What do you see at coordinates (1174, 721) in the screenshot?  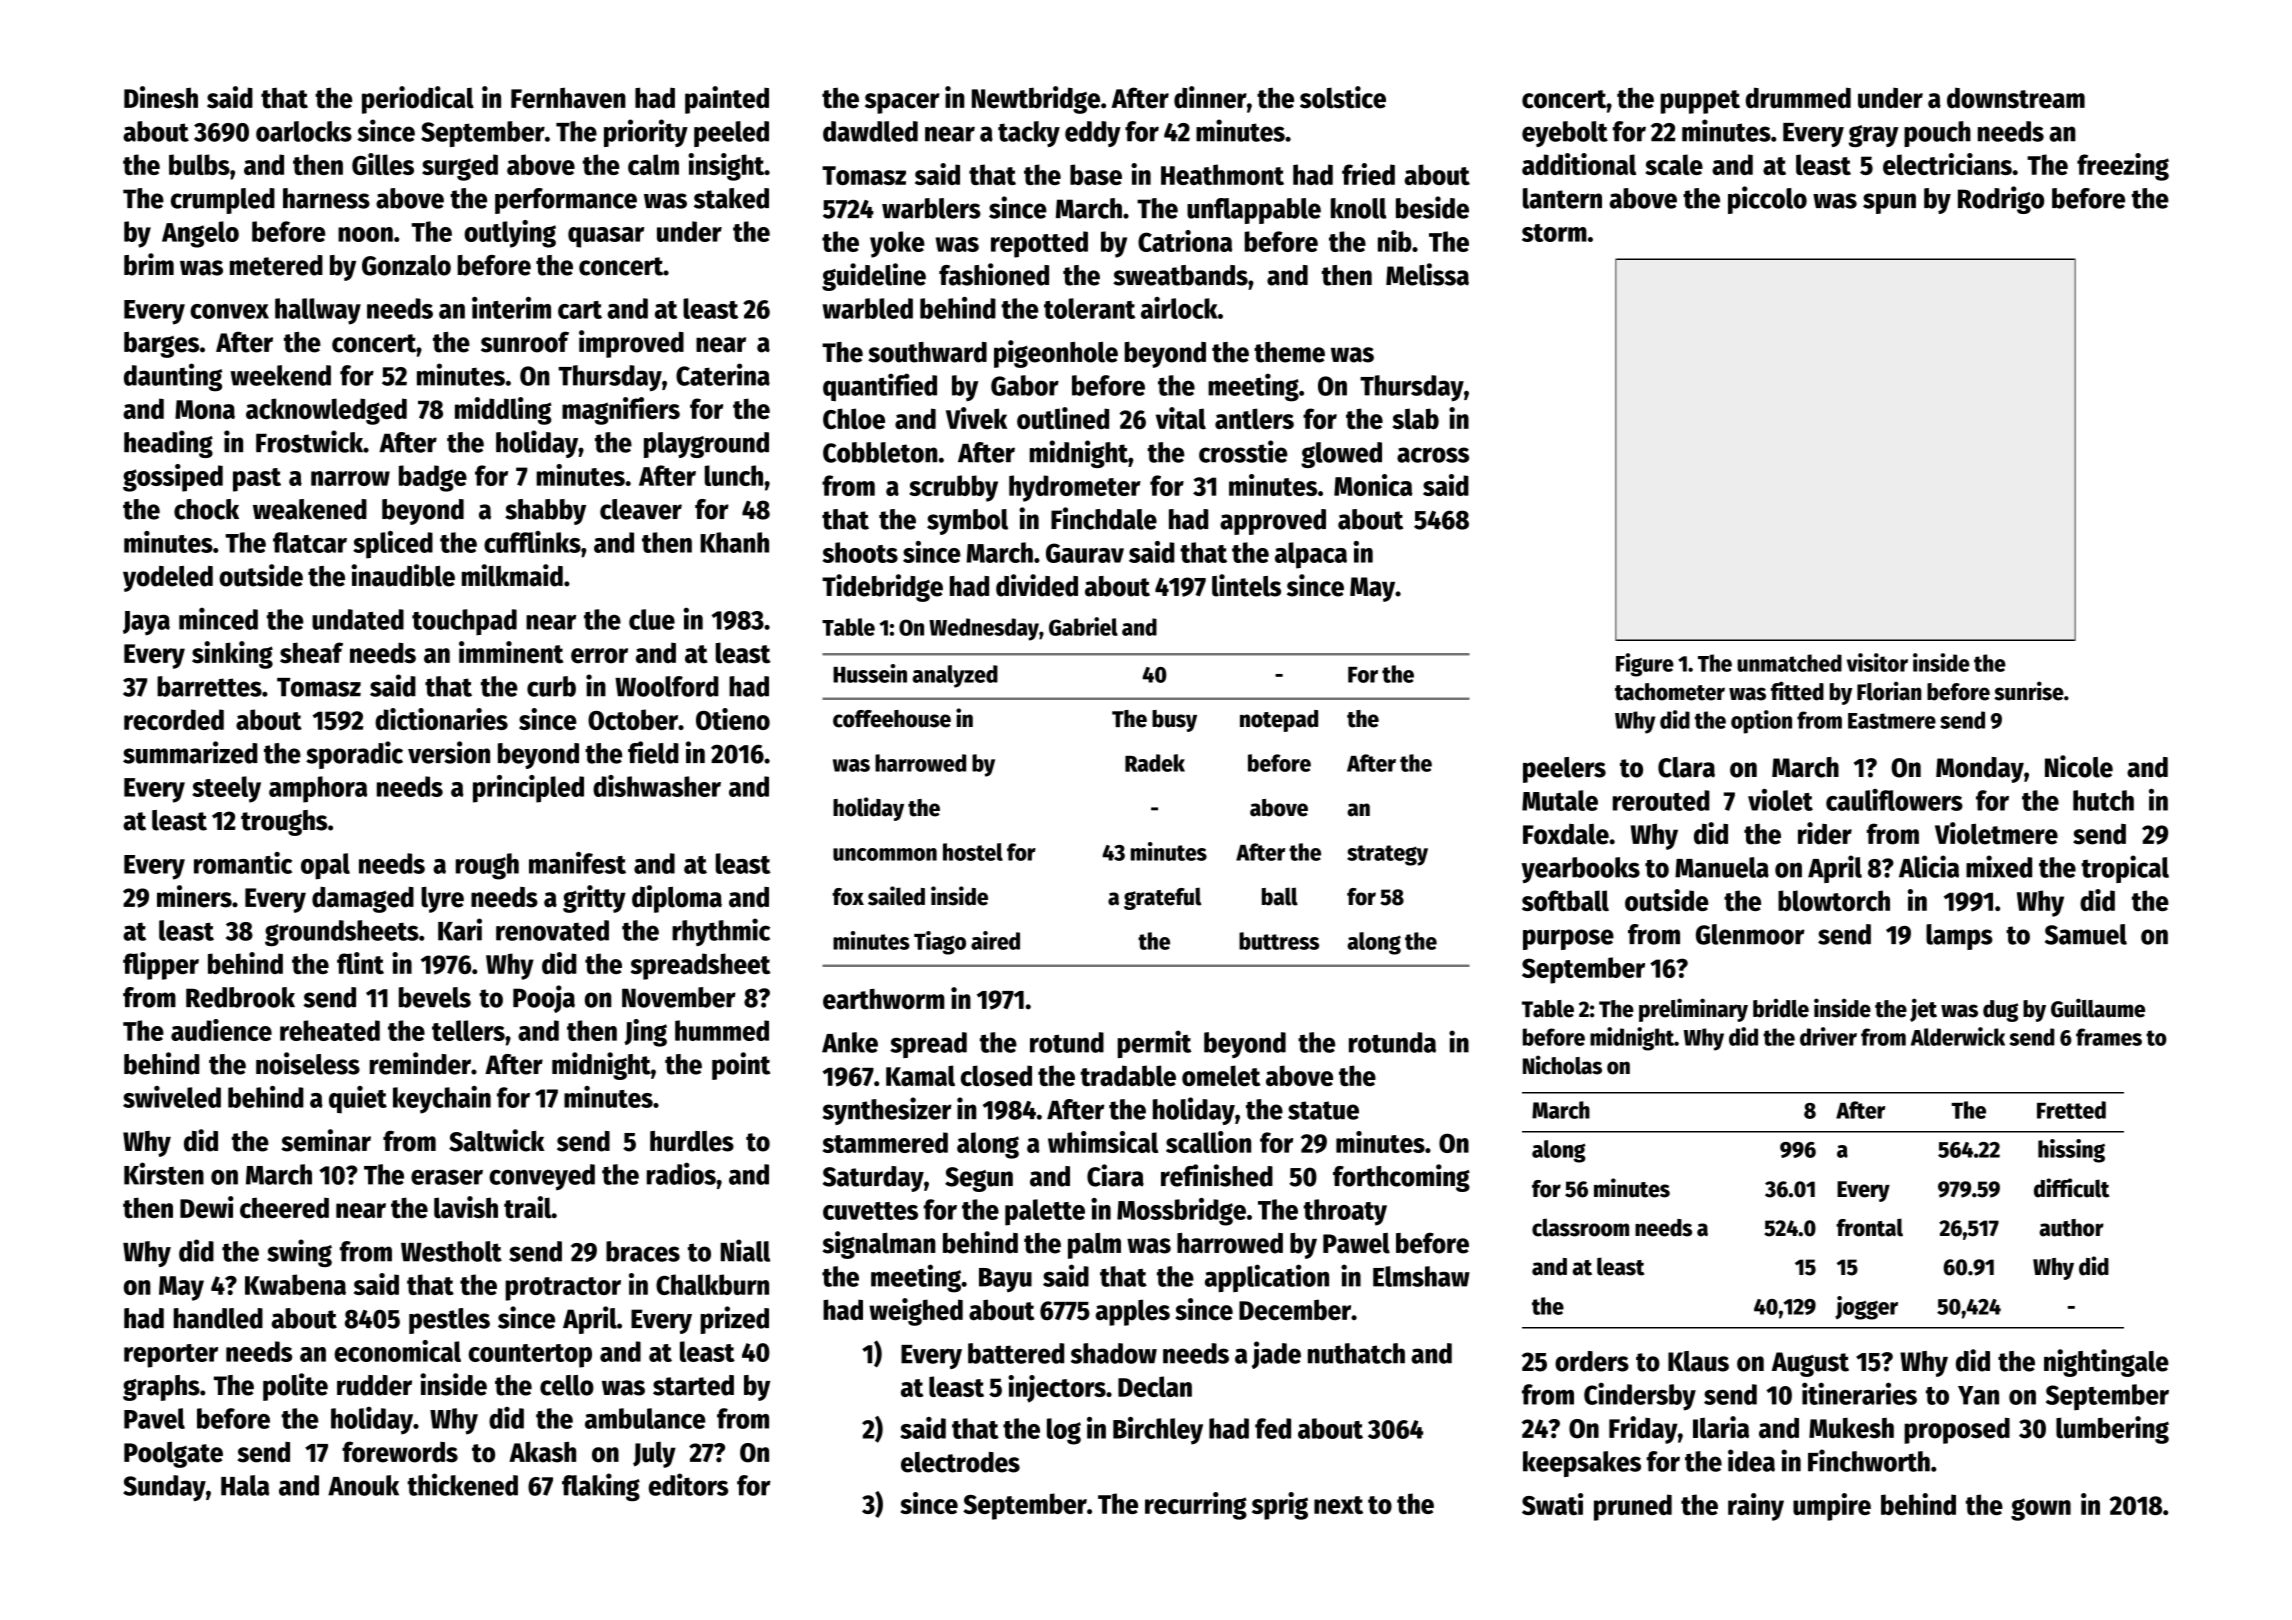 I see `busy` at bounding box center [1174, 721].
